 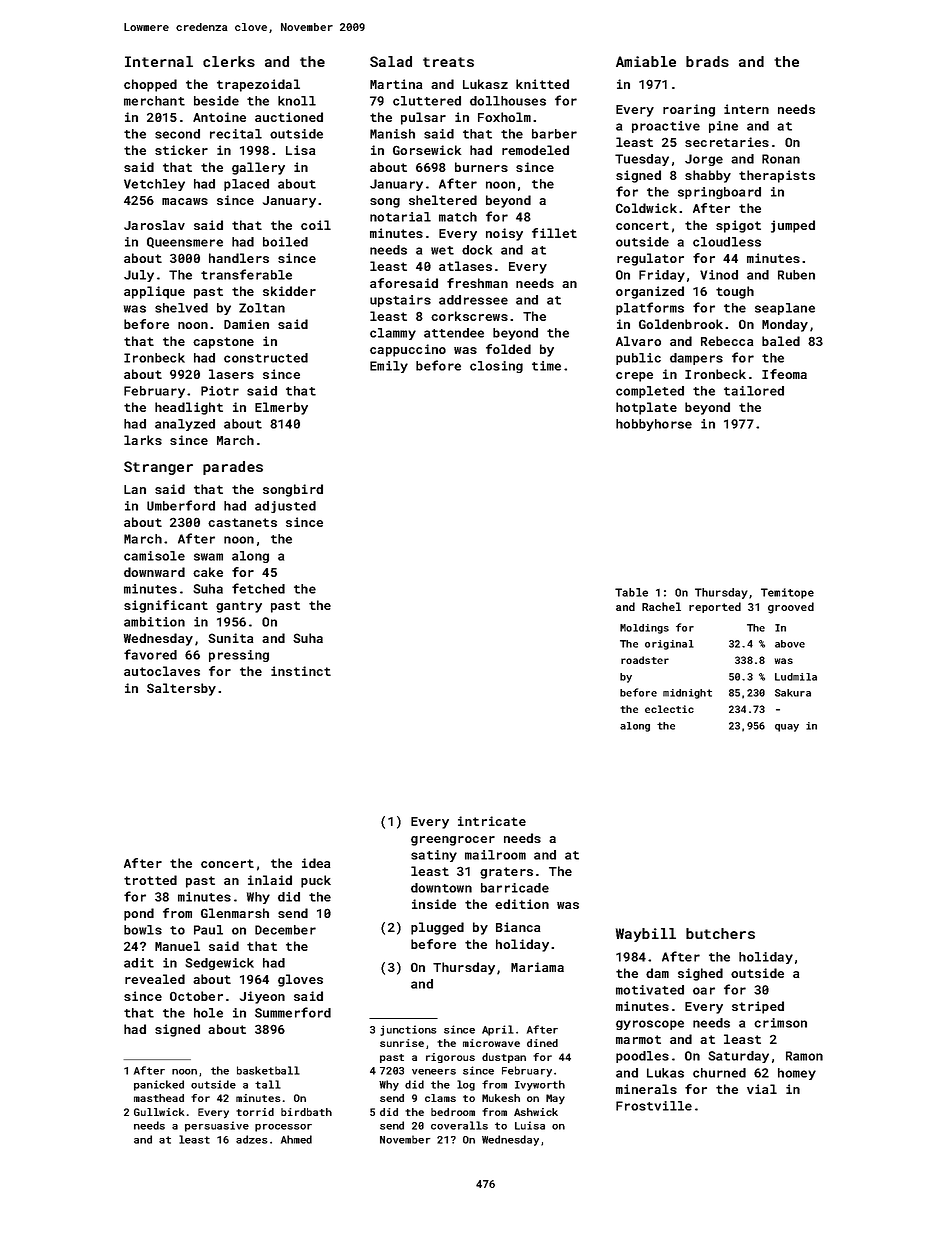 I want to click on Ronan, so click(x=781, y=159).
